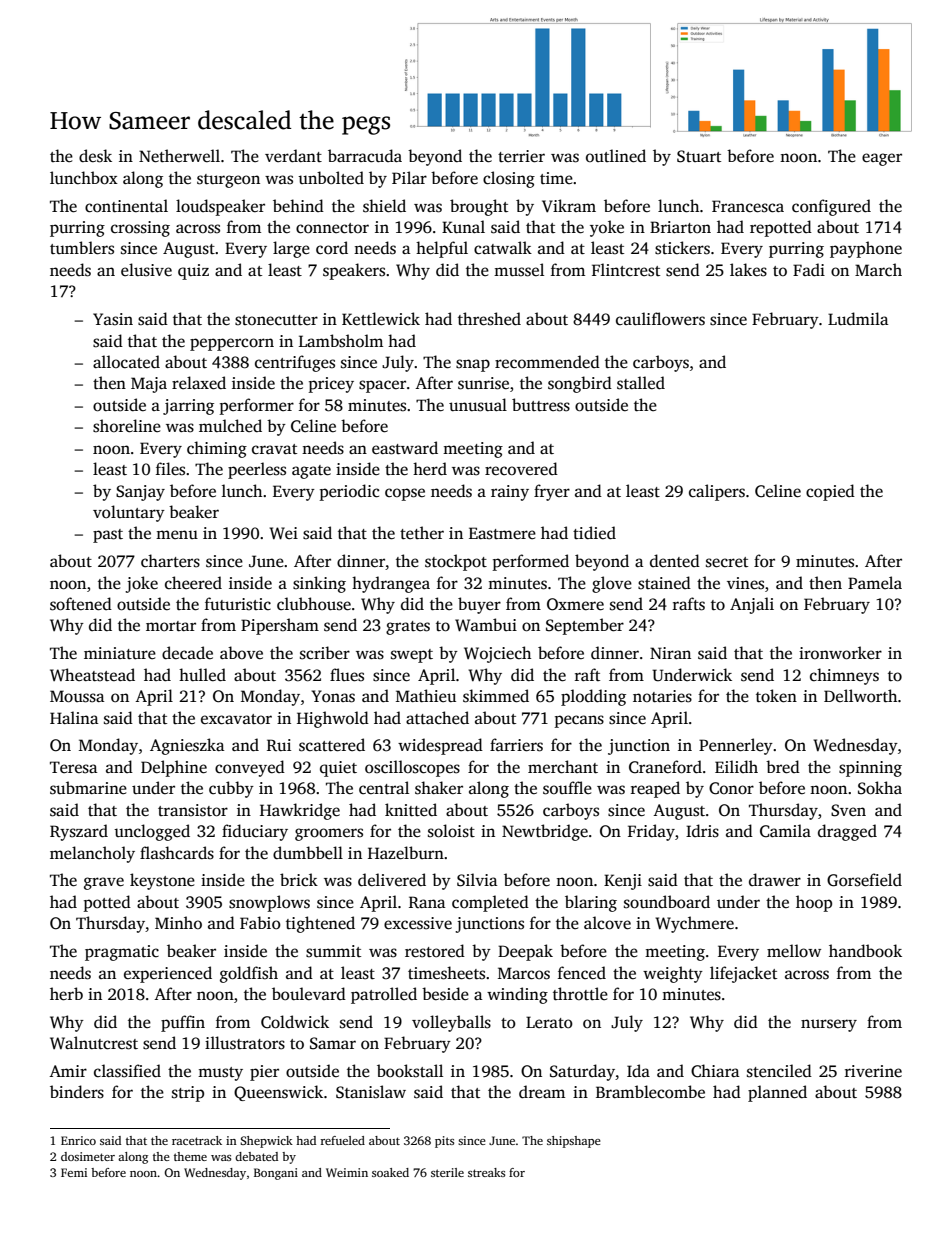  I want to click on streaks, so click(486, 1172).
